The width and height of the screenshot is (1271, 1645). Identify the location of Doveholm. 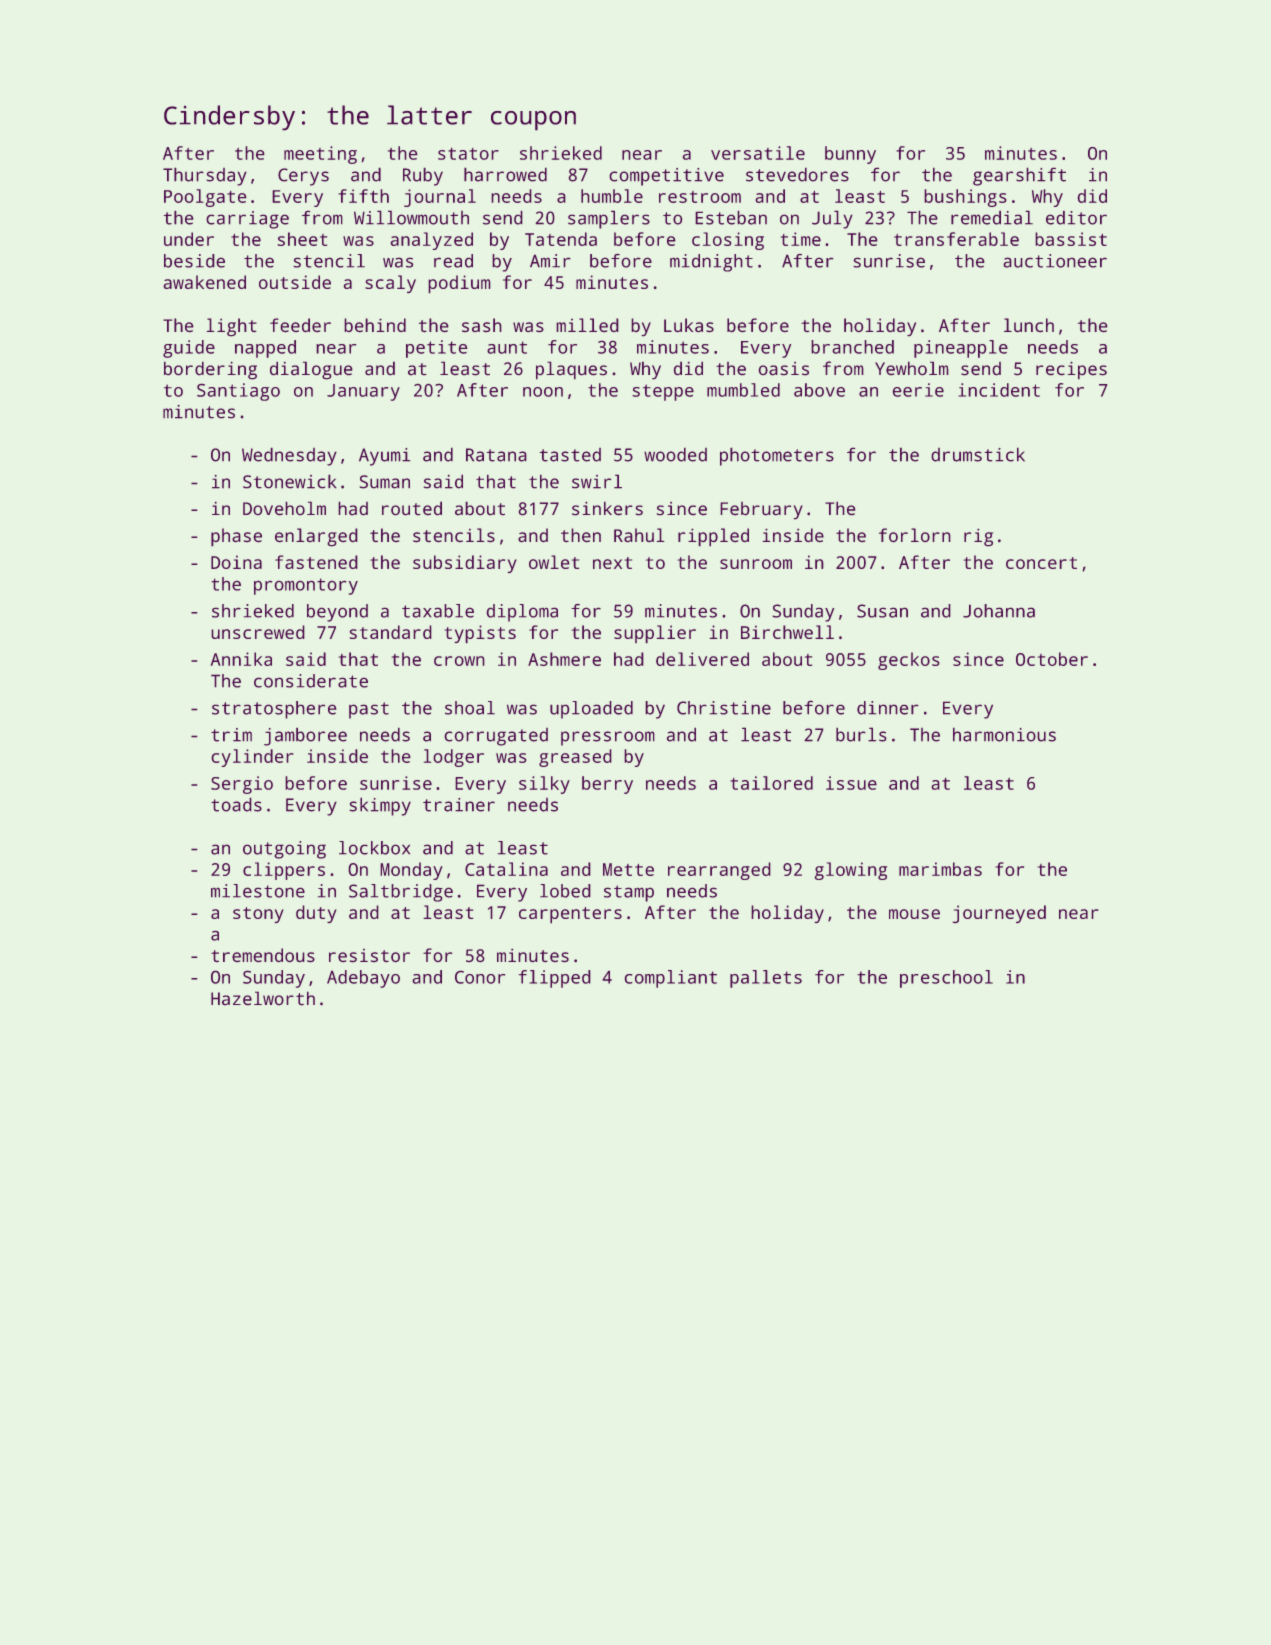
(284, 508).
